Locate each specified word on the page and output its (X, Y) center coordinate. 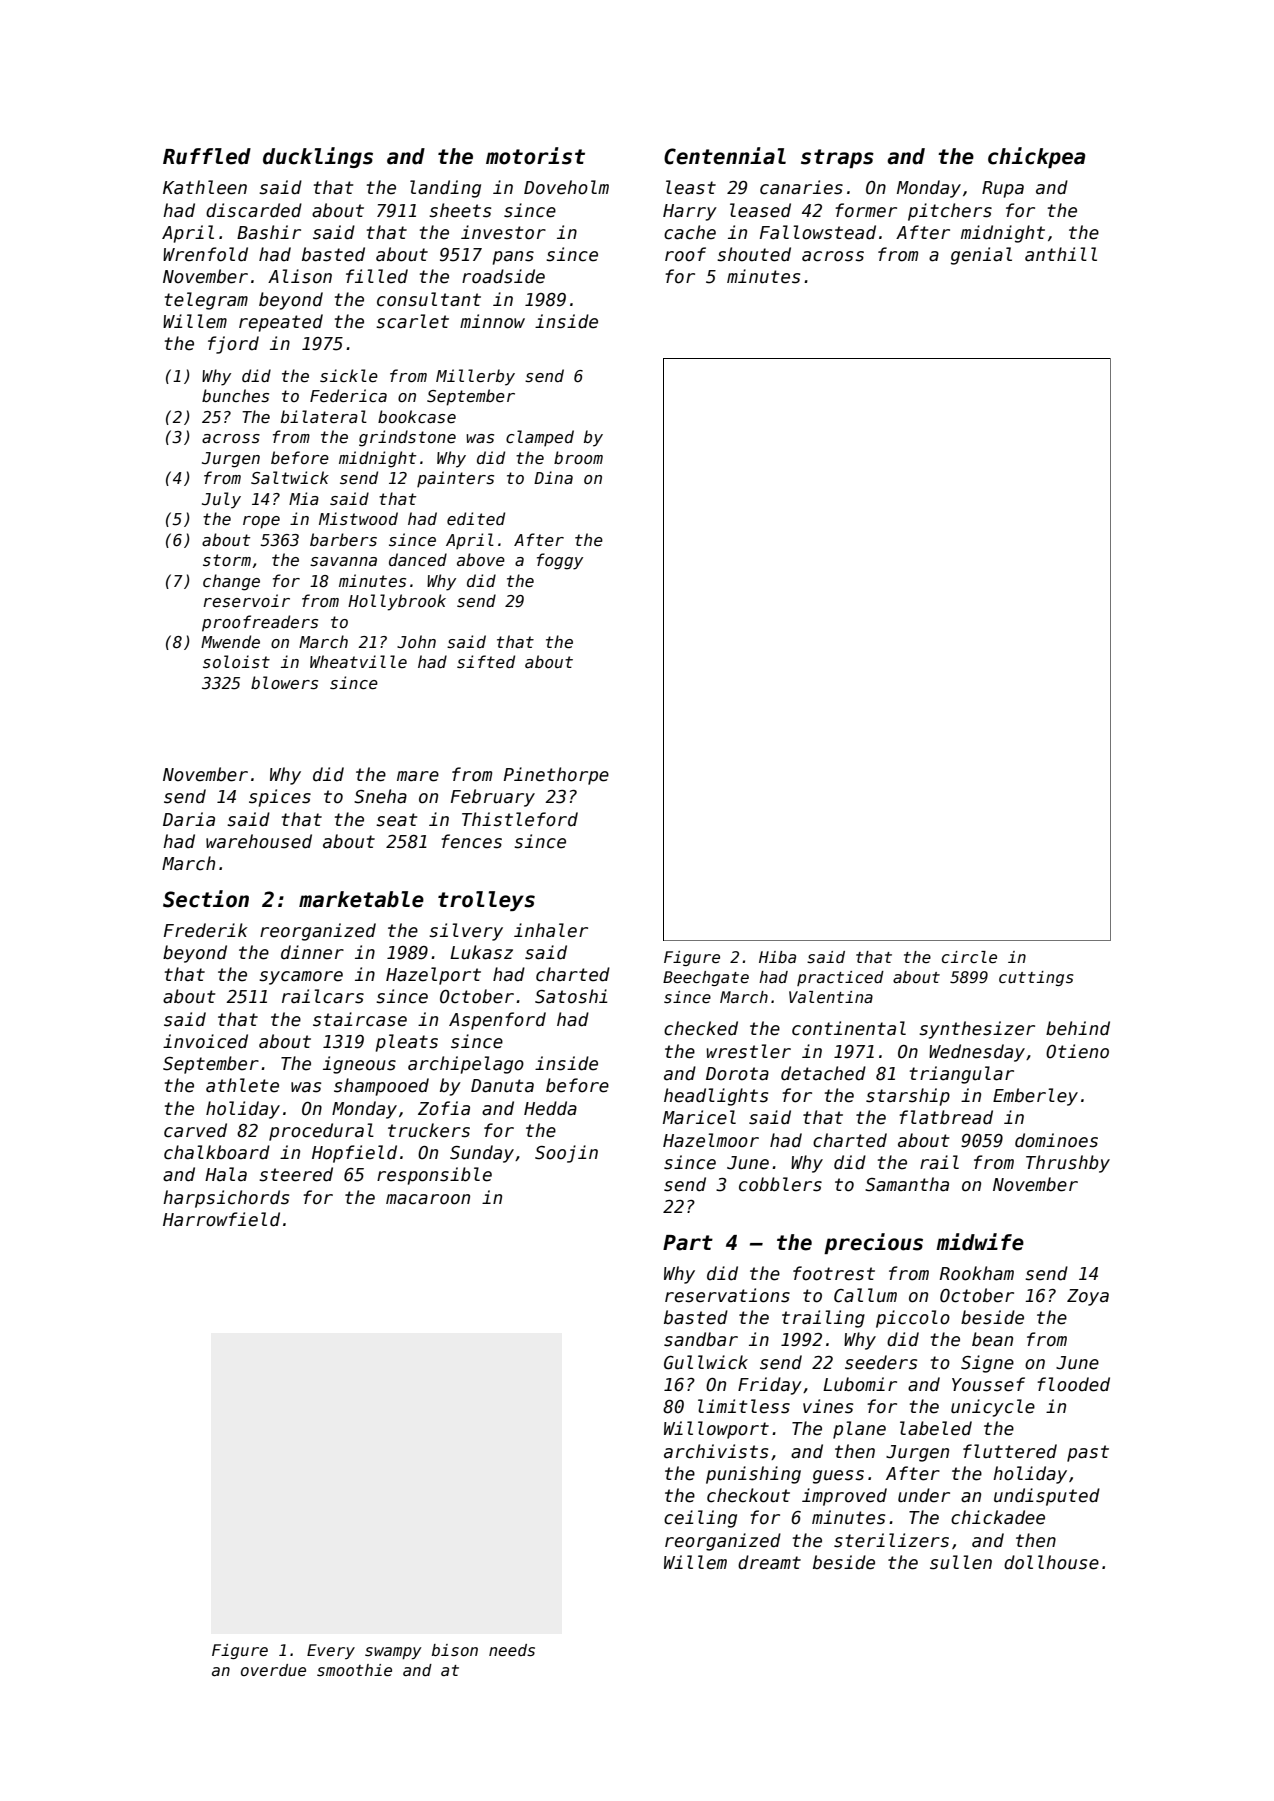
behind (1078, 1028)
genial (981, 256)
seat (396, 820)
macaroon (428, 1199)
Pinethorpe (556, 776)
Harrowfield (221, 1219)
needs (512, 1650)
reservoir (246, 601)
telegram (206, 301)
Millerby (475, 377)
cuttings (1036, 978)
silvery (466, 932)
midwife (980, 1242)
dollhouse (1051, 1562)
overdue (273, 1670)
